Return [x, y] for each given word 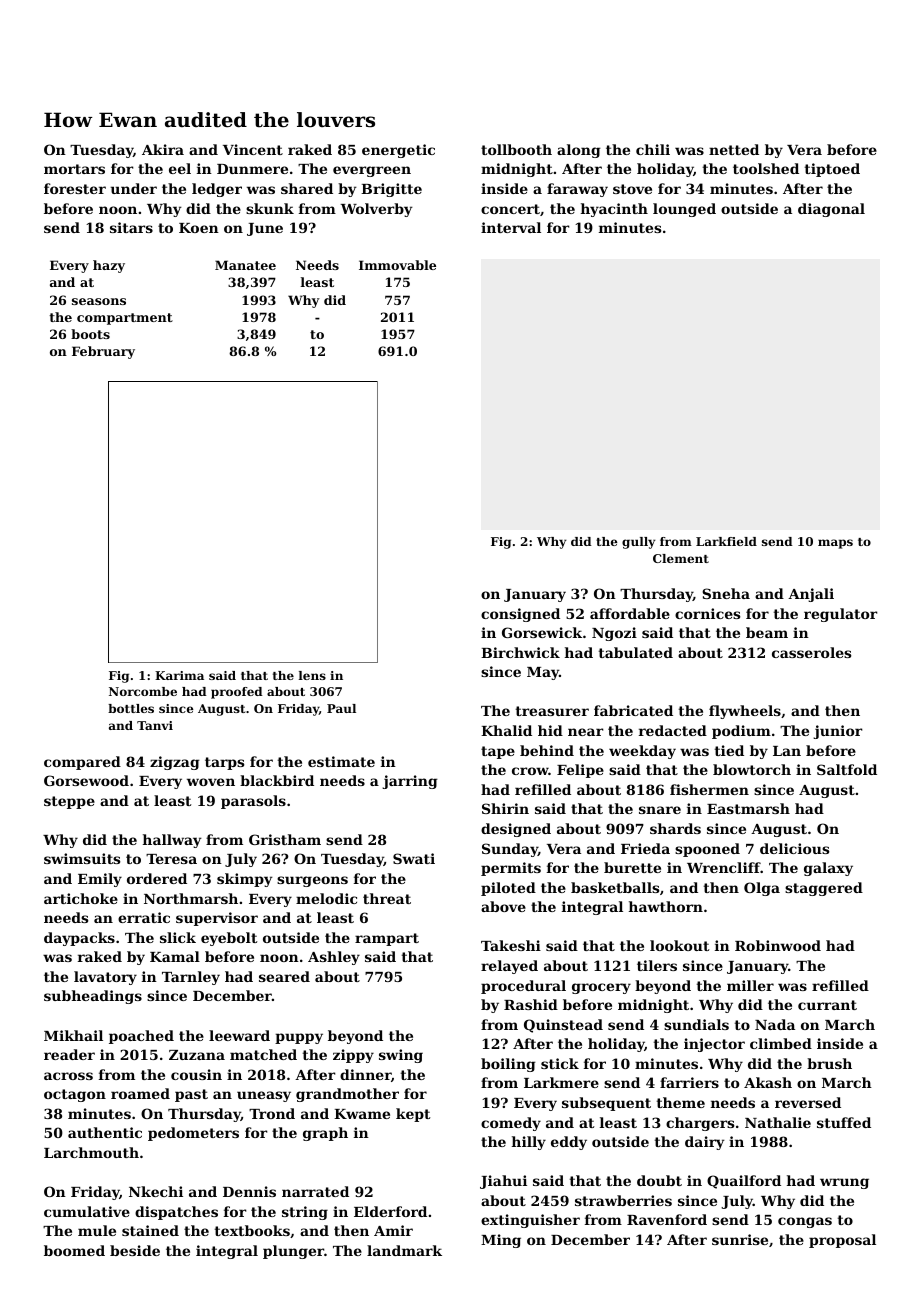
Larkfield [726, 541]
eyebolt [229, 939]
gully [638, 543]
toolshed [766, 168]
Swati [414, 858]
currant [827, 1005]
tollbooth [516, 149]
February [103, 352]
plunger [293, 1252]
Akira [163, 149]
